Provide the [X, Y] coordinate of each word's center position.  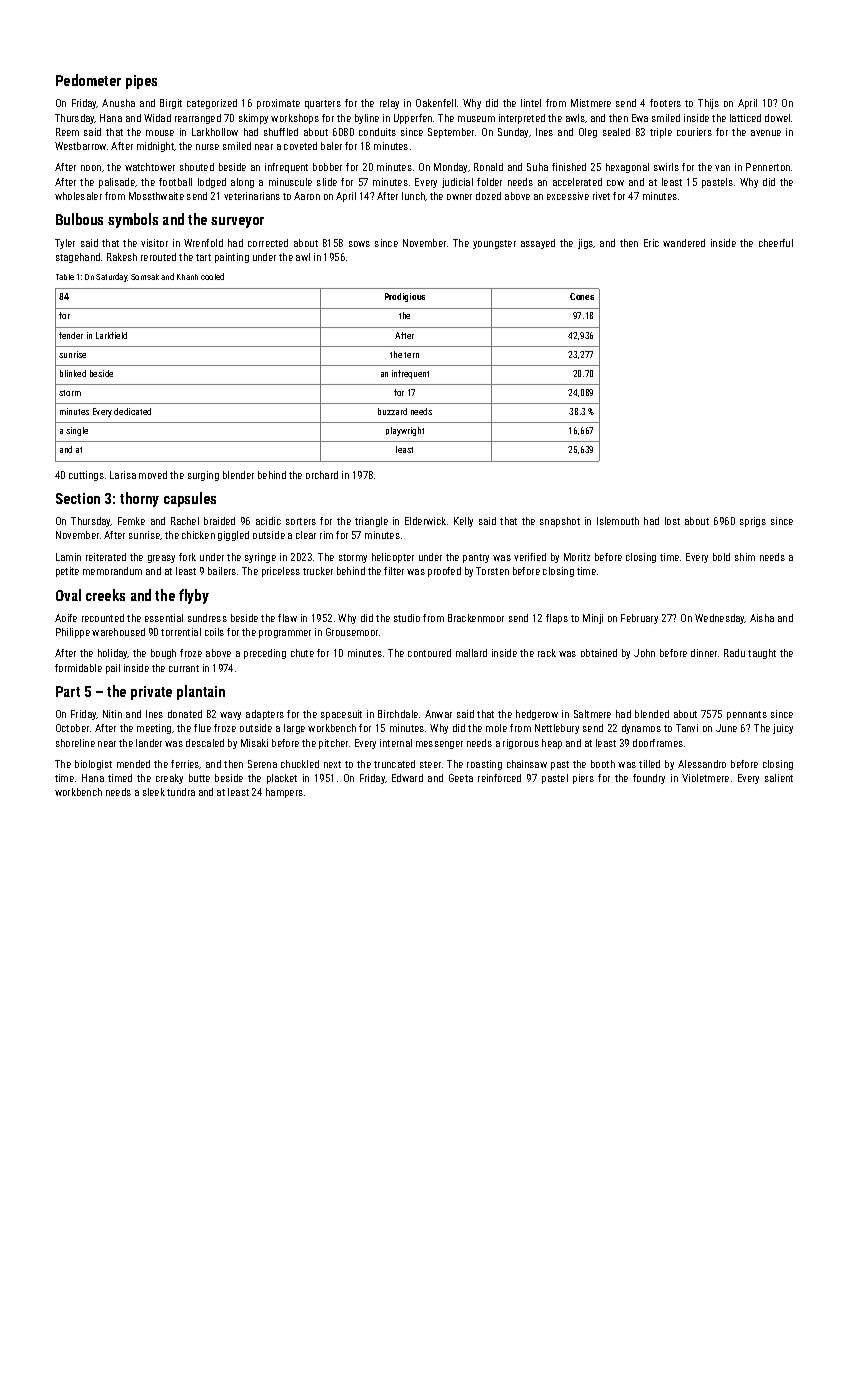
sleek [154, 792]
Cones [582, 296]
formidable [78, 668]
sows [359, 244]
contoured [429, 653]
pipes [141, 82]
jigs [586, 244]
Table [65, 277]
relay [389, 104]
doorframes [658, 743]
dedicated [132, 411]
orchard [322, 475]
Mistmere [591, 103]
